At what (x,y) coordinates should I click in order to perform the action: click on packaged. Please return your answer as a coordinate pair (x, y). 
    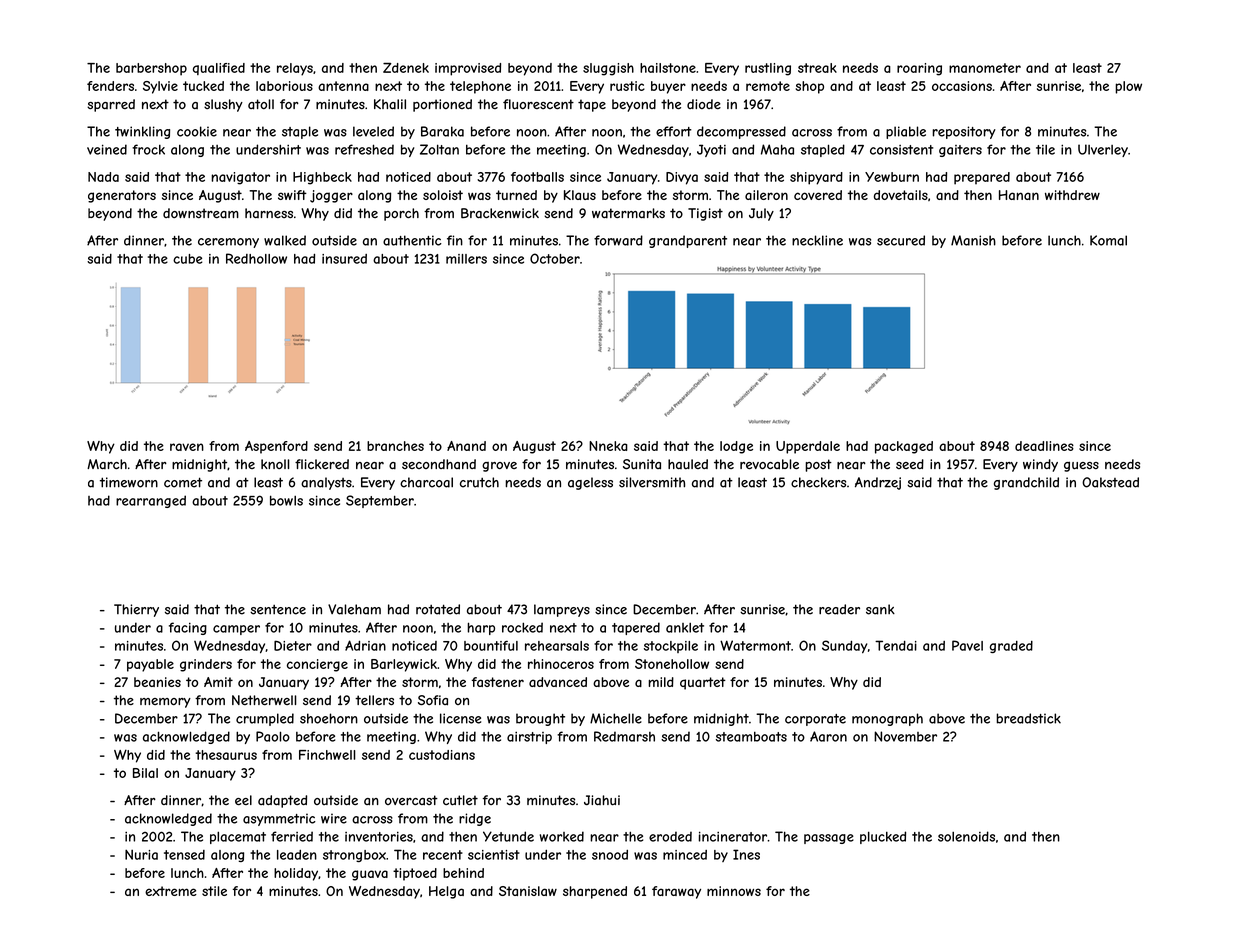
    Looking at the image, I should click on (904, 447).
